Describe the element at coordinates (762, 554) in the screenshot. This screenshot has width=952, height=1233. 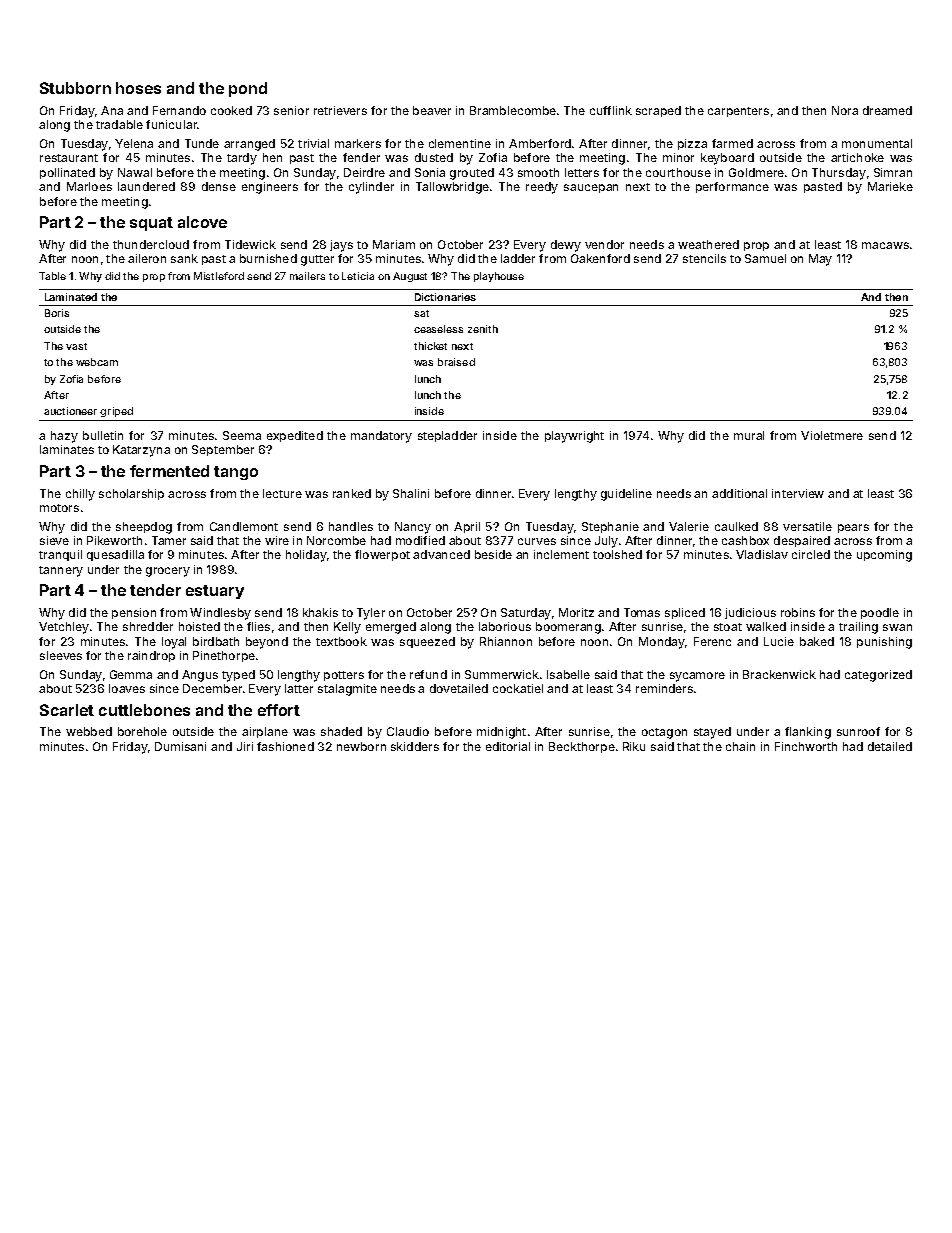
I see `Vladislav` at that location.
